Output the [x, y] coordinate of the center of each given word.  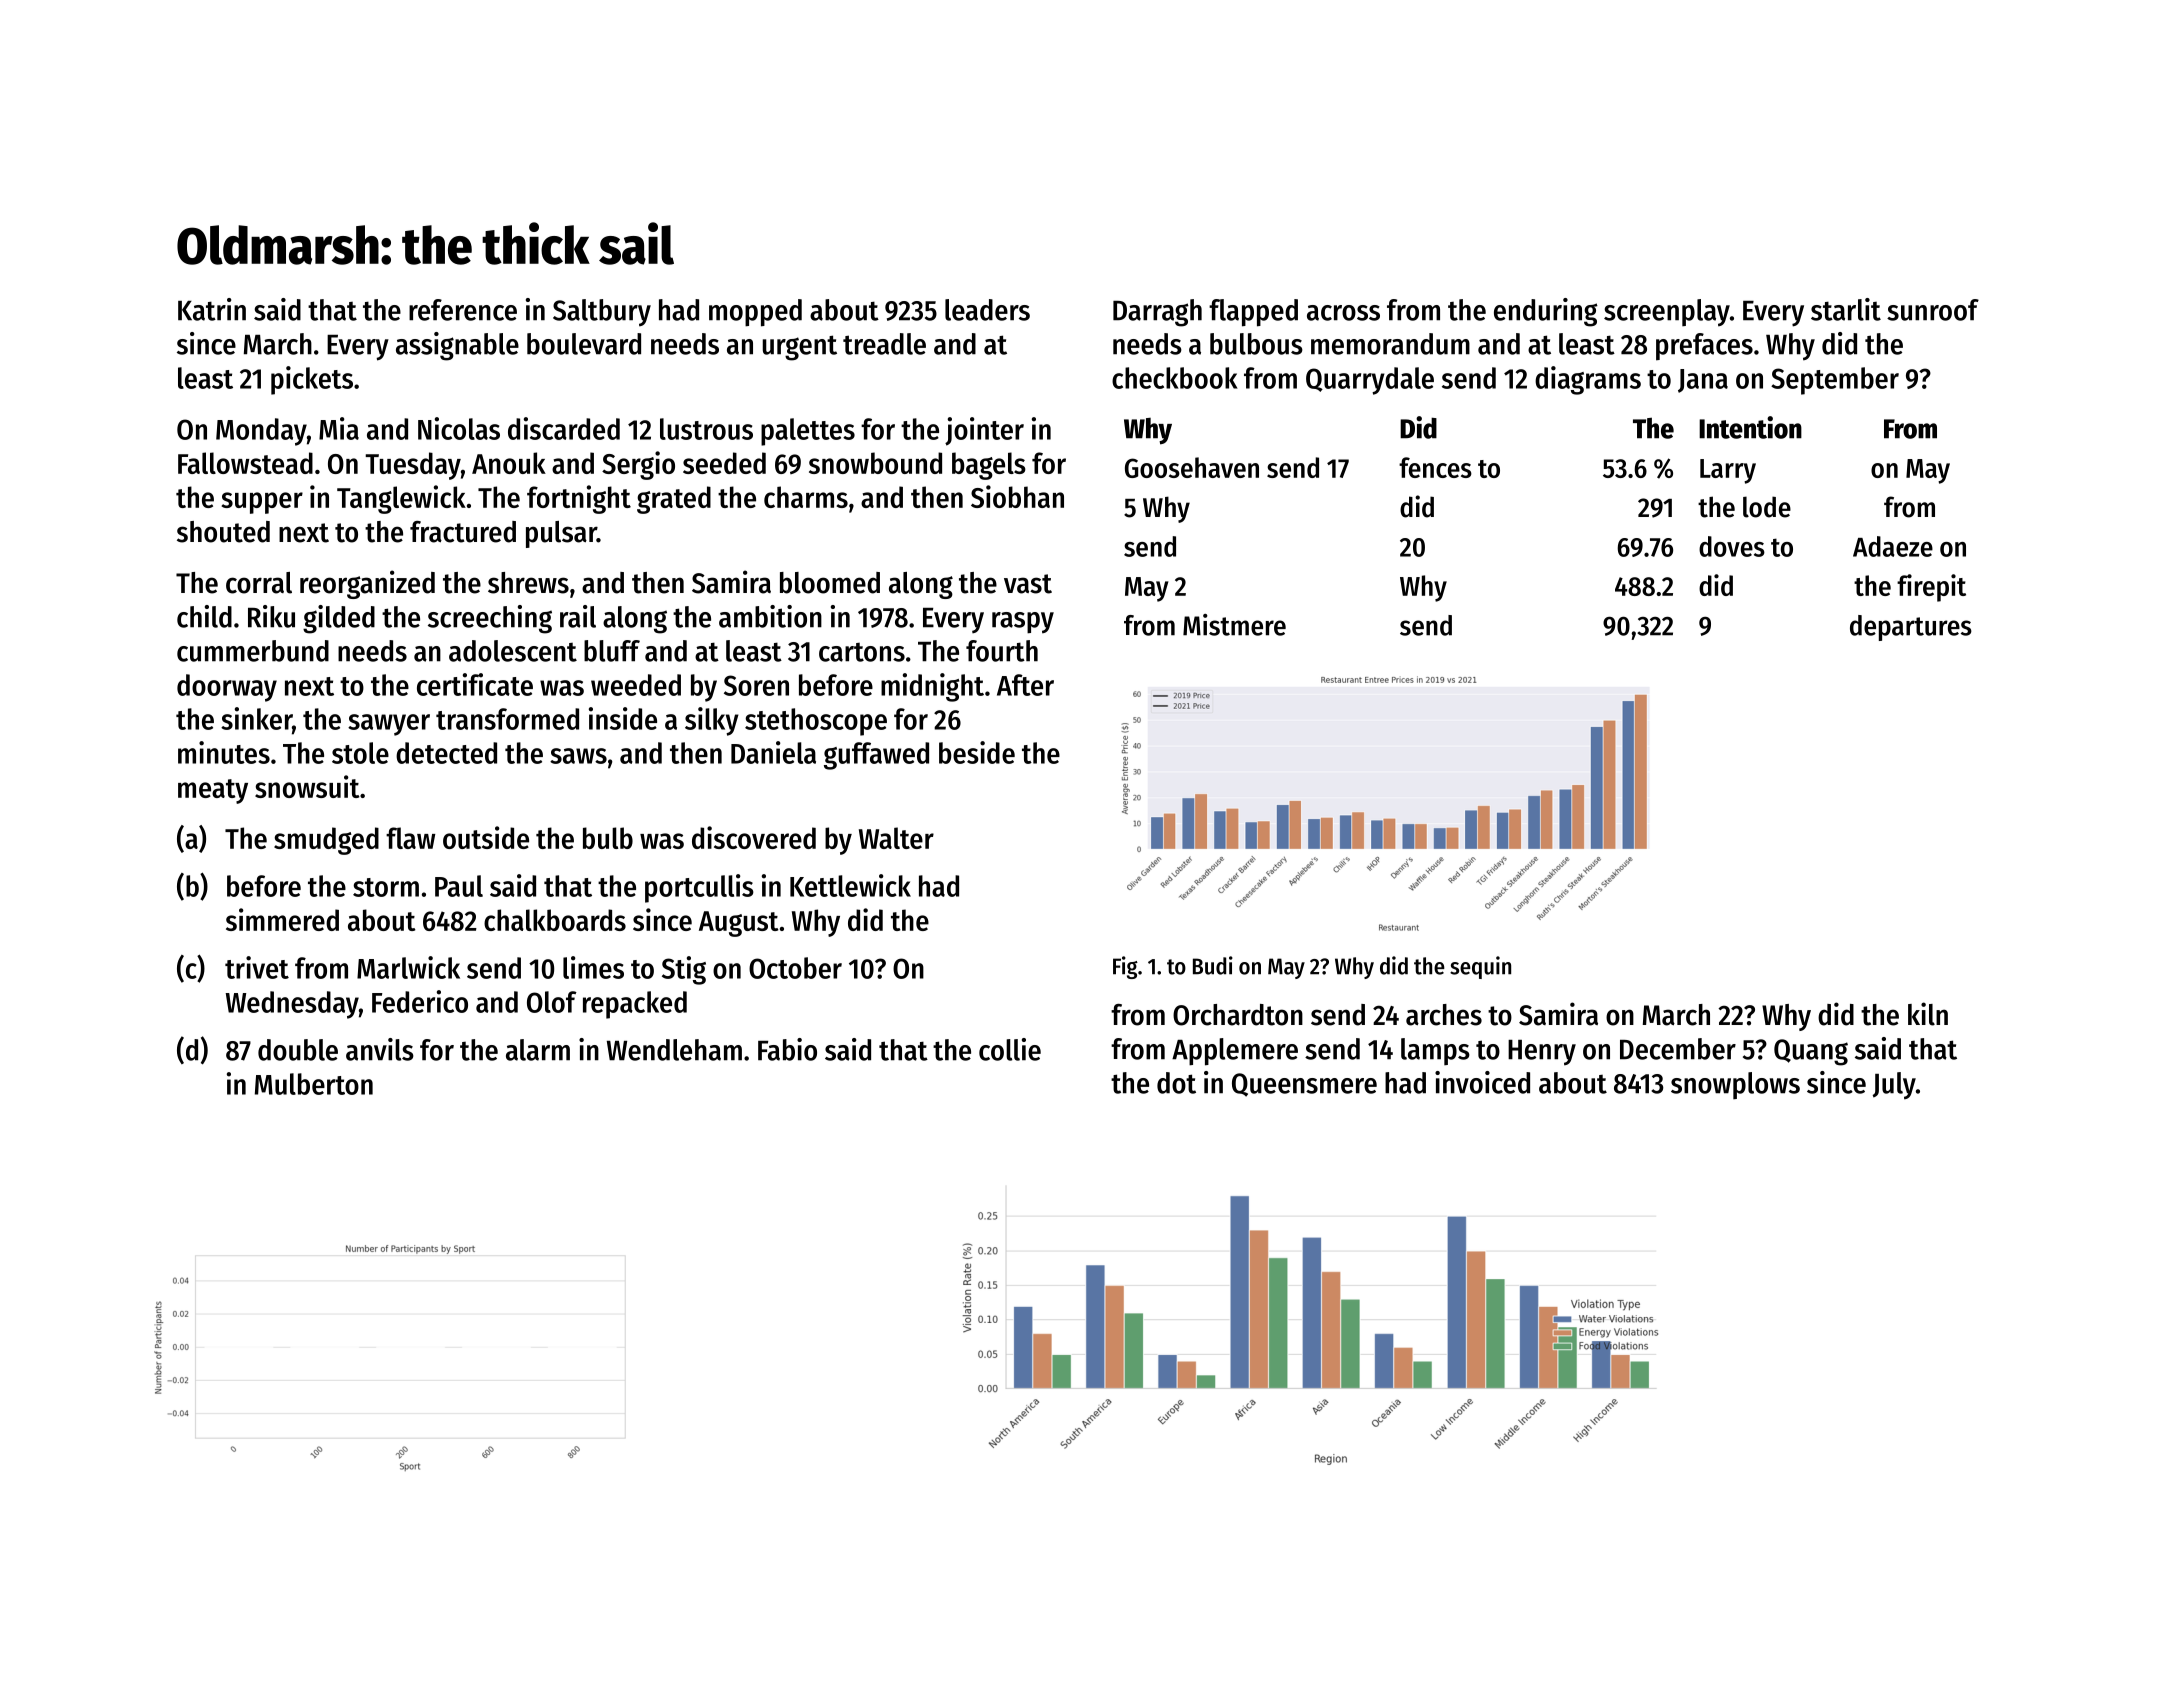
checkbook [1175, 378]
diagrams [1588, 380]
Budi [1213, 965]
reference [463, 310]
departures [1911, 628]
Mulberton [314, 1084]
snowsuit [307, 786]
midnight [932, 687]
